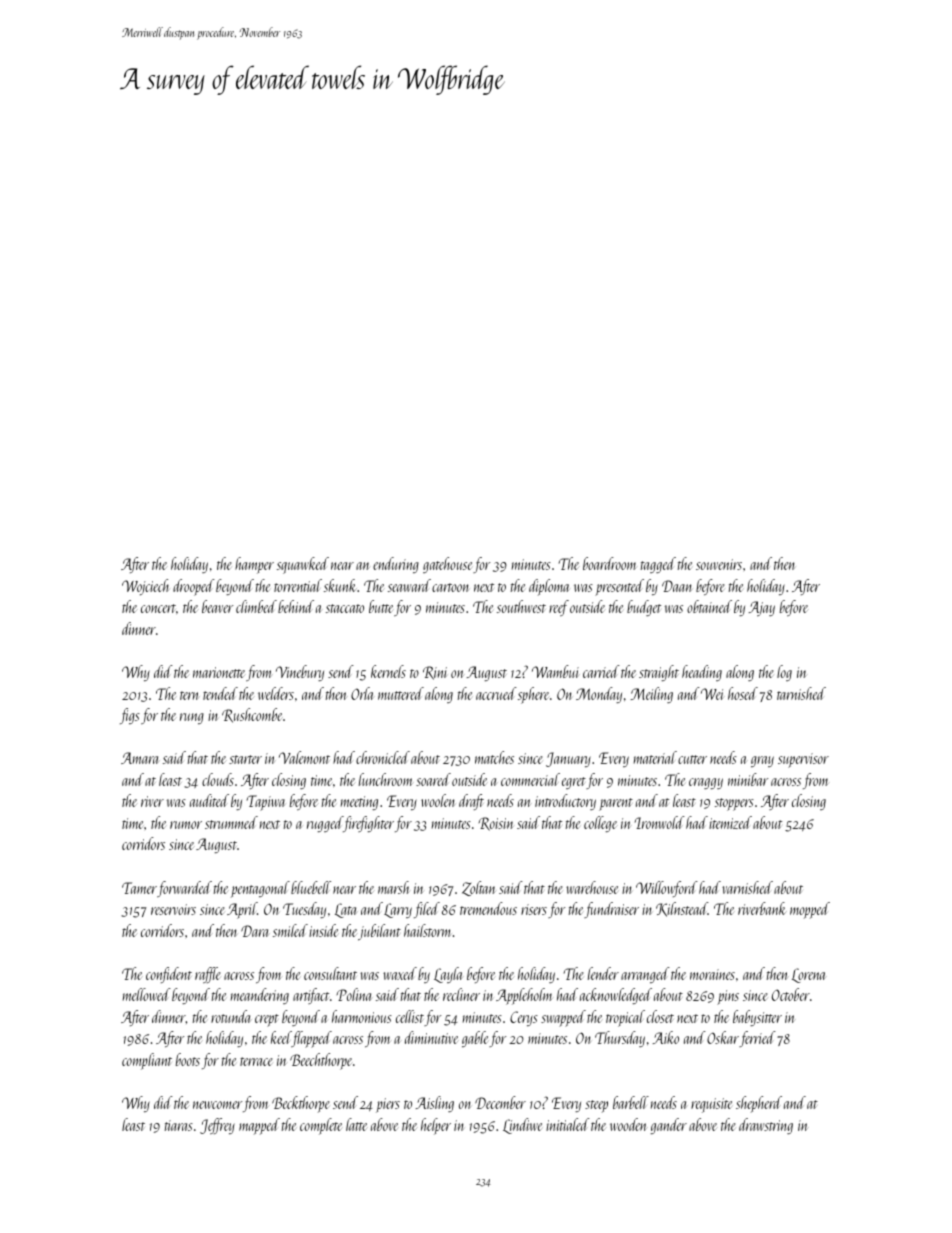 The image size is (952, 1233). I want to click on clouds, so click(218, 779).
